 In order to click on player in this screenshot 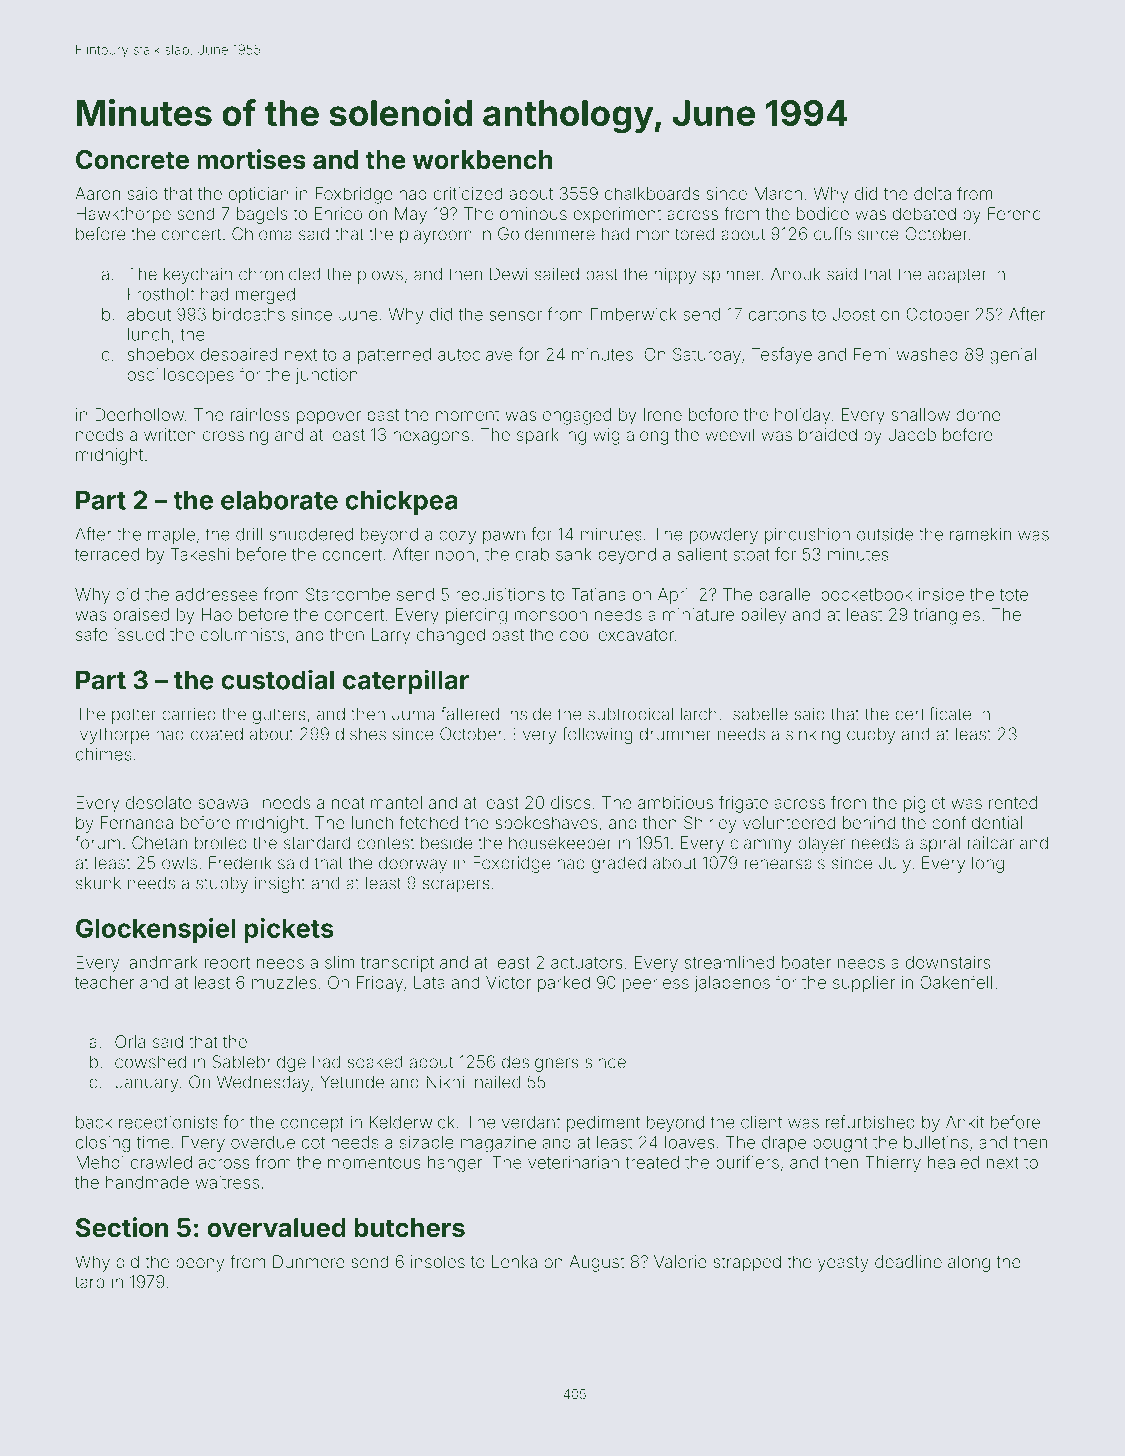, I will do `click(821, 844)`.
